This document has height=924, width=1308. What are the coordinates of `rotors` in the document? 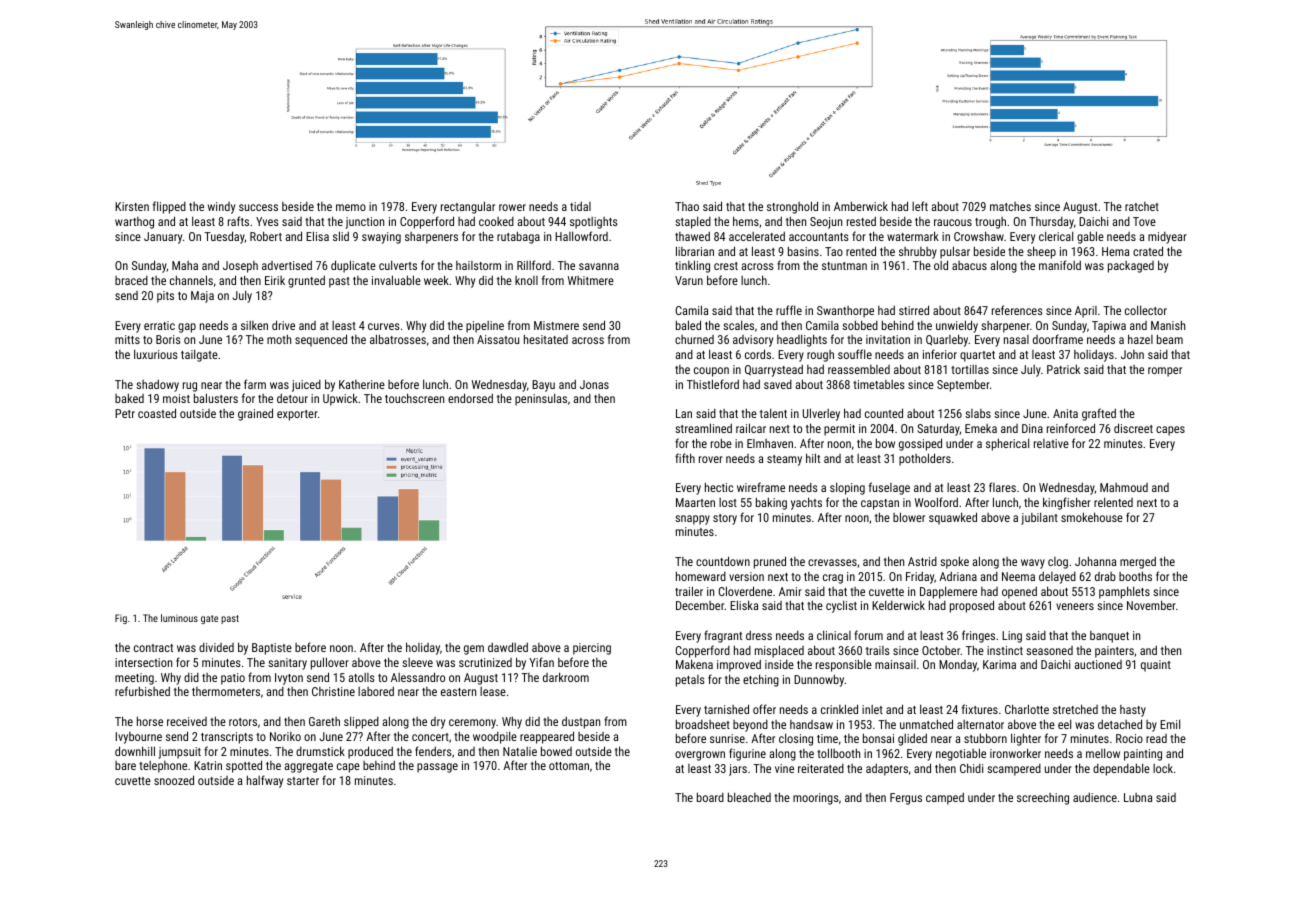 It's located at (243, 722).
